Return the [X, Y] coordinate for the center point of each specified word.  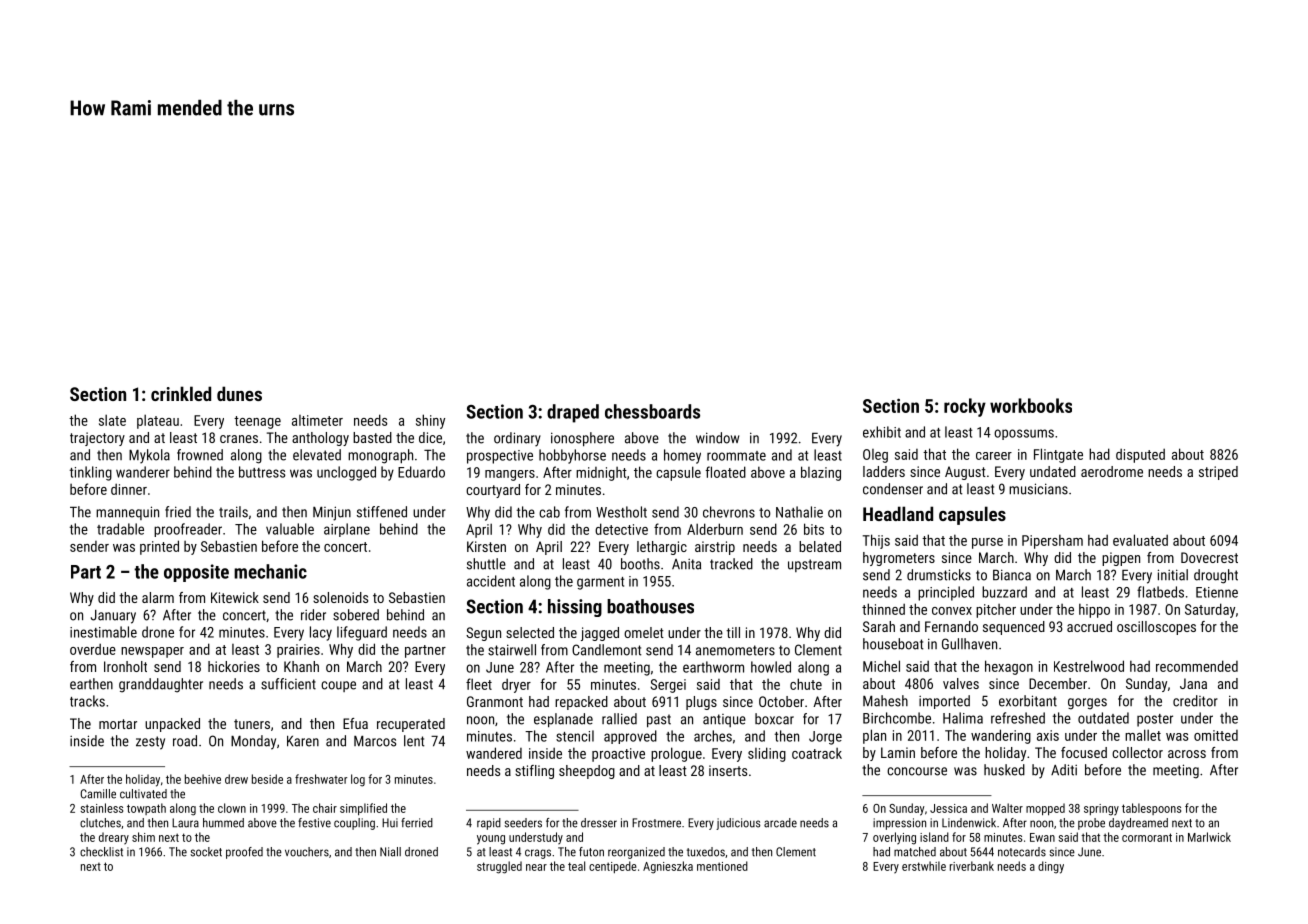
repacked [581, 703]
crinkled [181, 393]
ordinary [517, 439]
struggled [499, 867]
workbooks [1031, 405]
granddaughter [161, 685]
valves [961, 683]
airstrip [715, 548]
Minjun [332, 513]
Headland [898, 513]
